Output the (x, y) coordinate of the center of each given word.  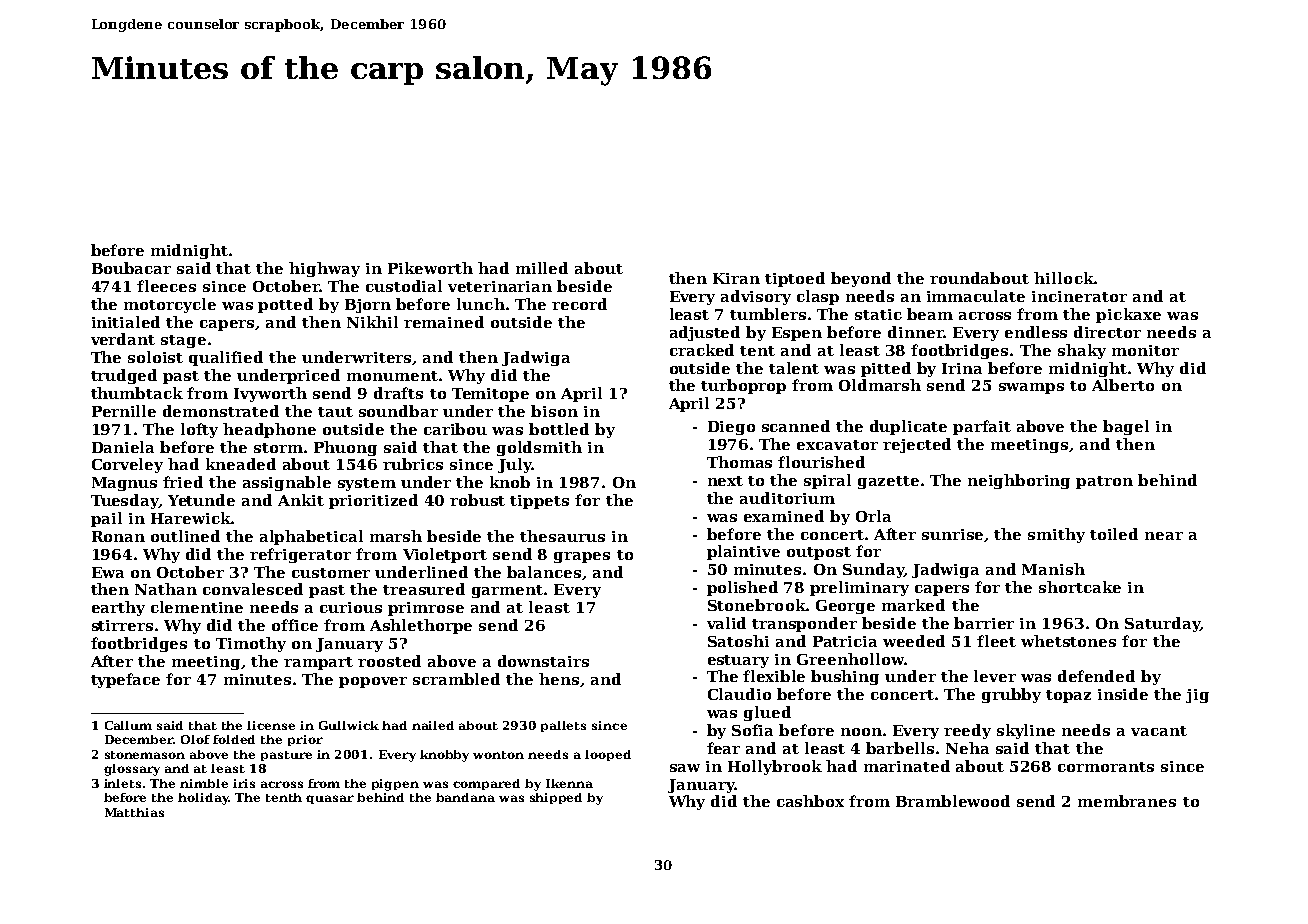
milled (542, 268)
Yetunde (201, 500)
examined (784, 516)
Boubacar (131, 268)
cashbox (810, 801)
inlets (122, 783)
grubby (1011, 695)
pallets (563, 726)
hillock (1064, 278)
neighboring (1019, 481)
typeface (125, 680)
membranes (1127, 801)
